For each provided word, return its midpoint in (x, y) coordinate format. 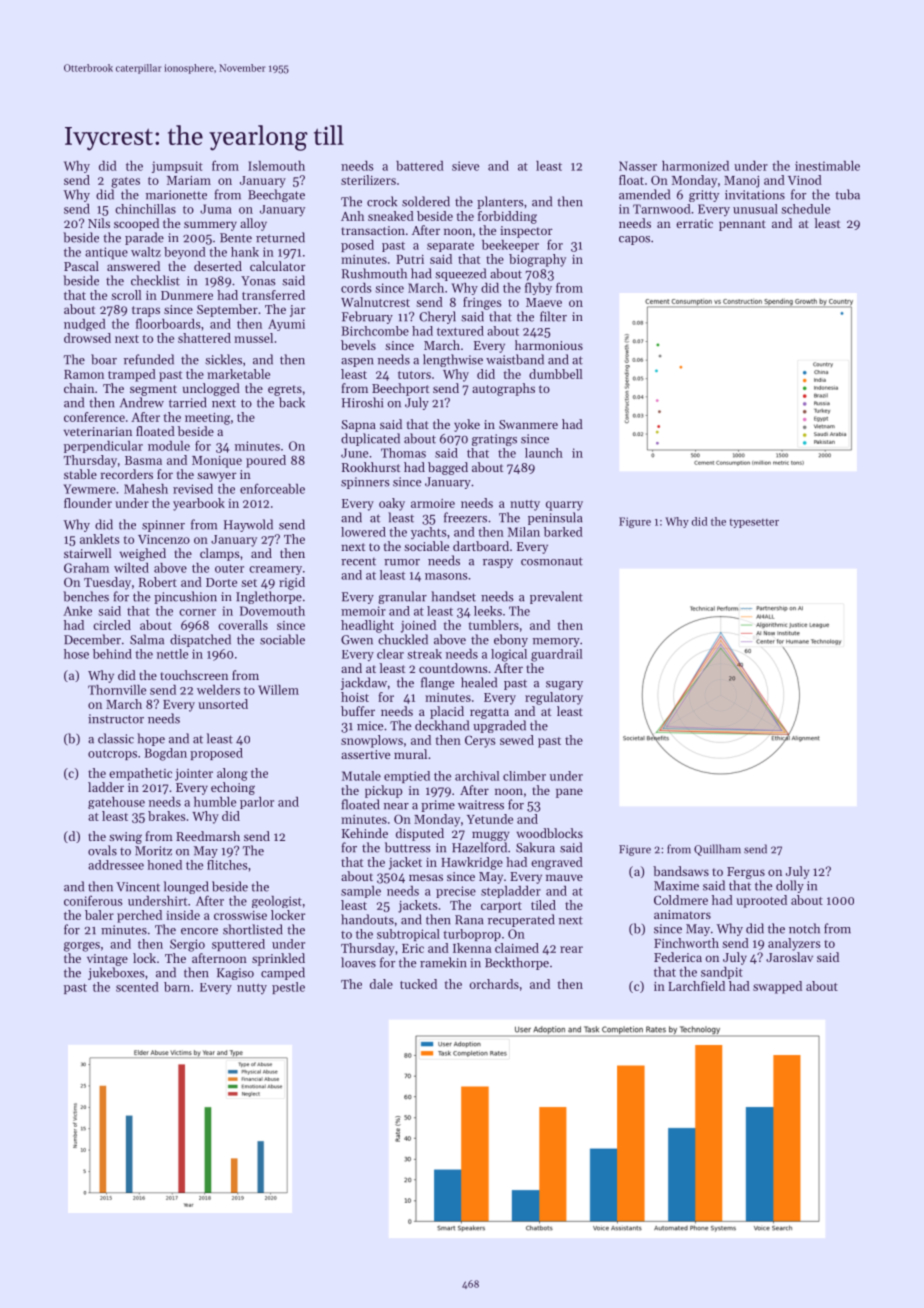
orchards (494, 984)
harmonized (695, 166)
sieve (465, 166)
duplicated (370, 439)
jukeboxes (116, 973)
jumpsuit (177, 167)
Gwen (357, 640)
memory (556, 642)
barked (563, 532)
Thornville (117, 690)
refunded (149, 359)
